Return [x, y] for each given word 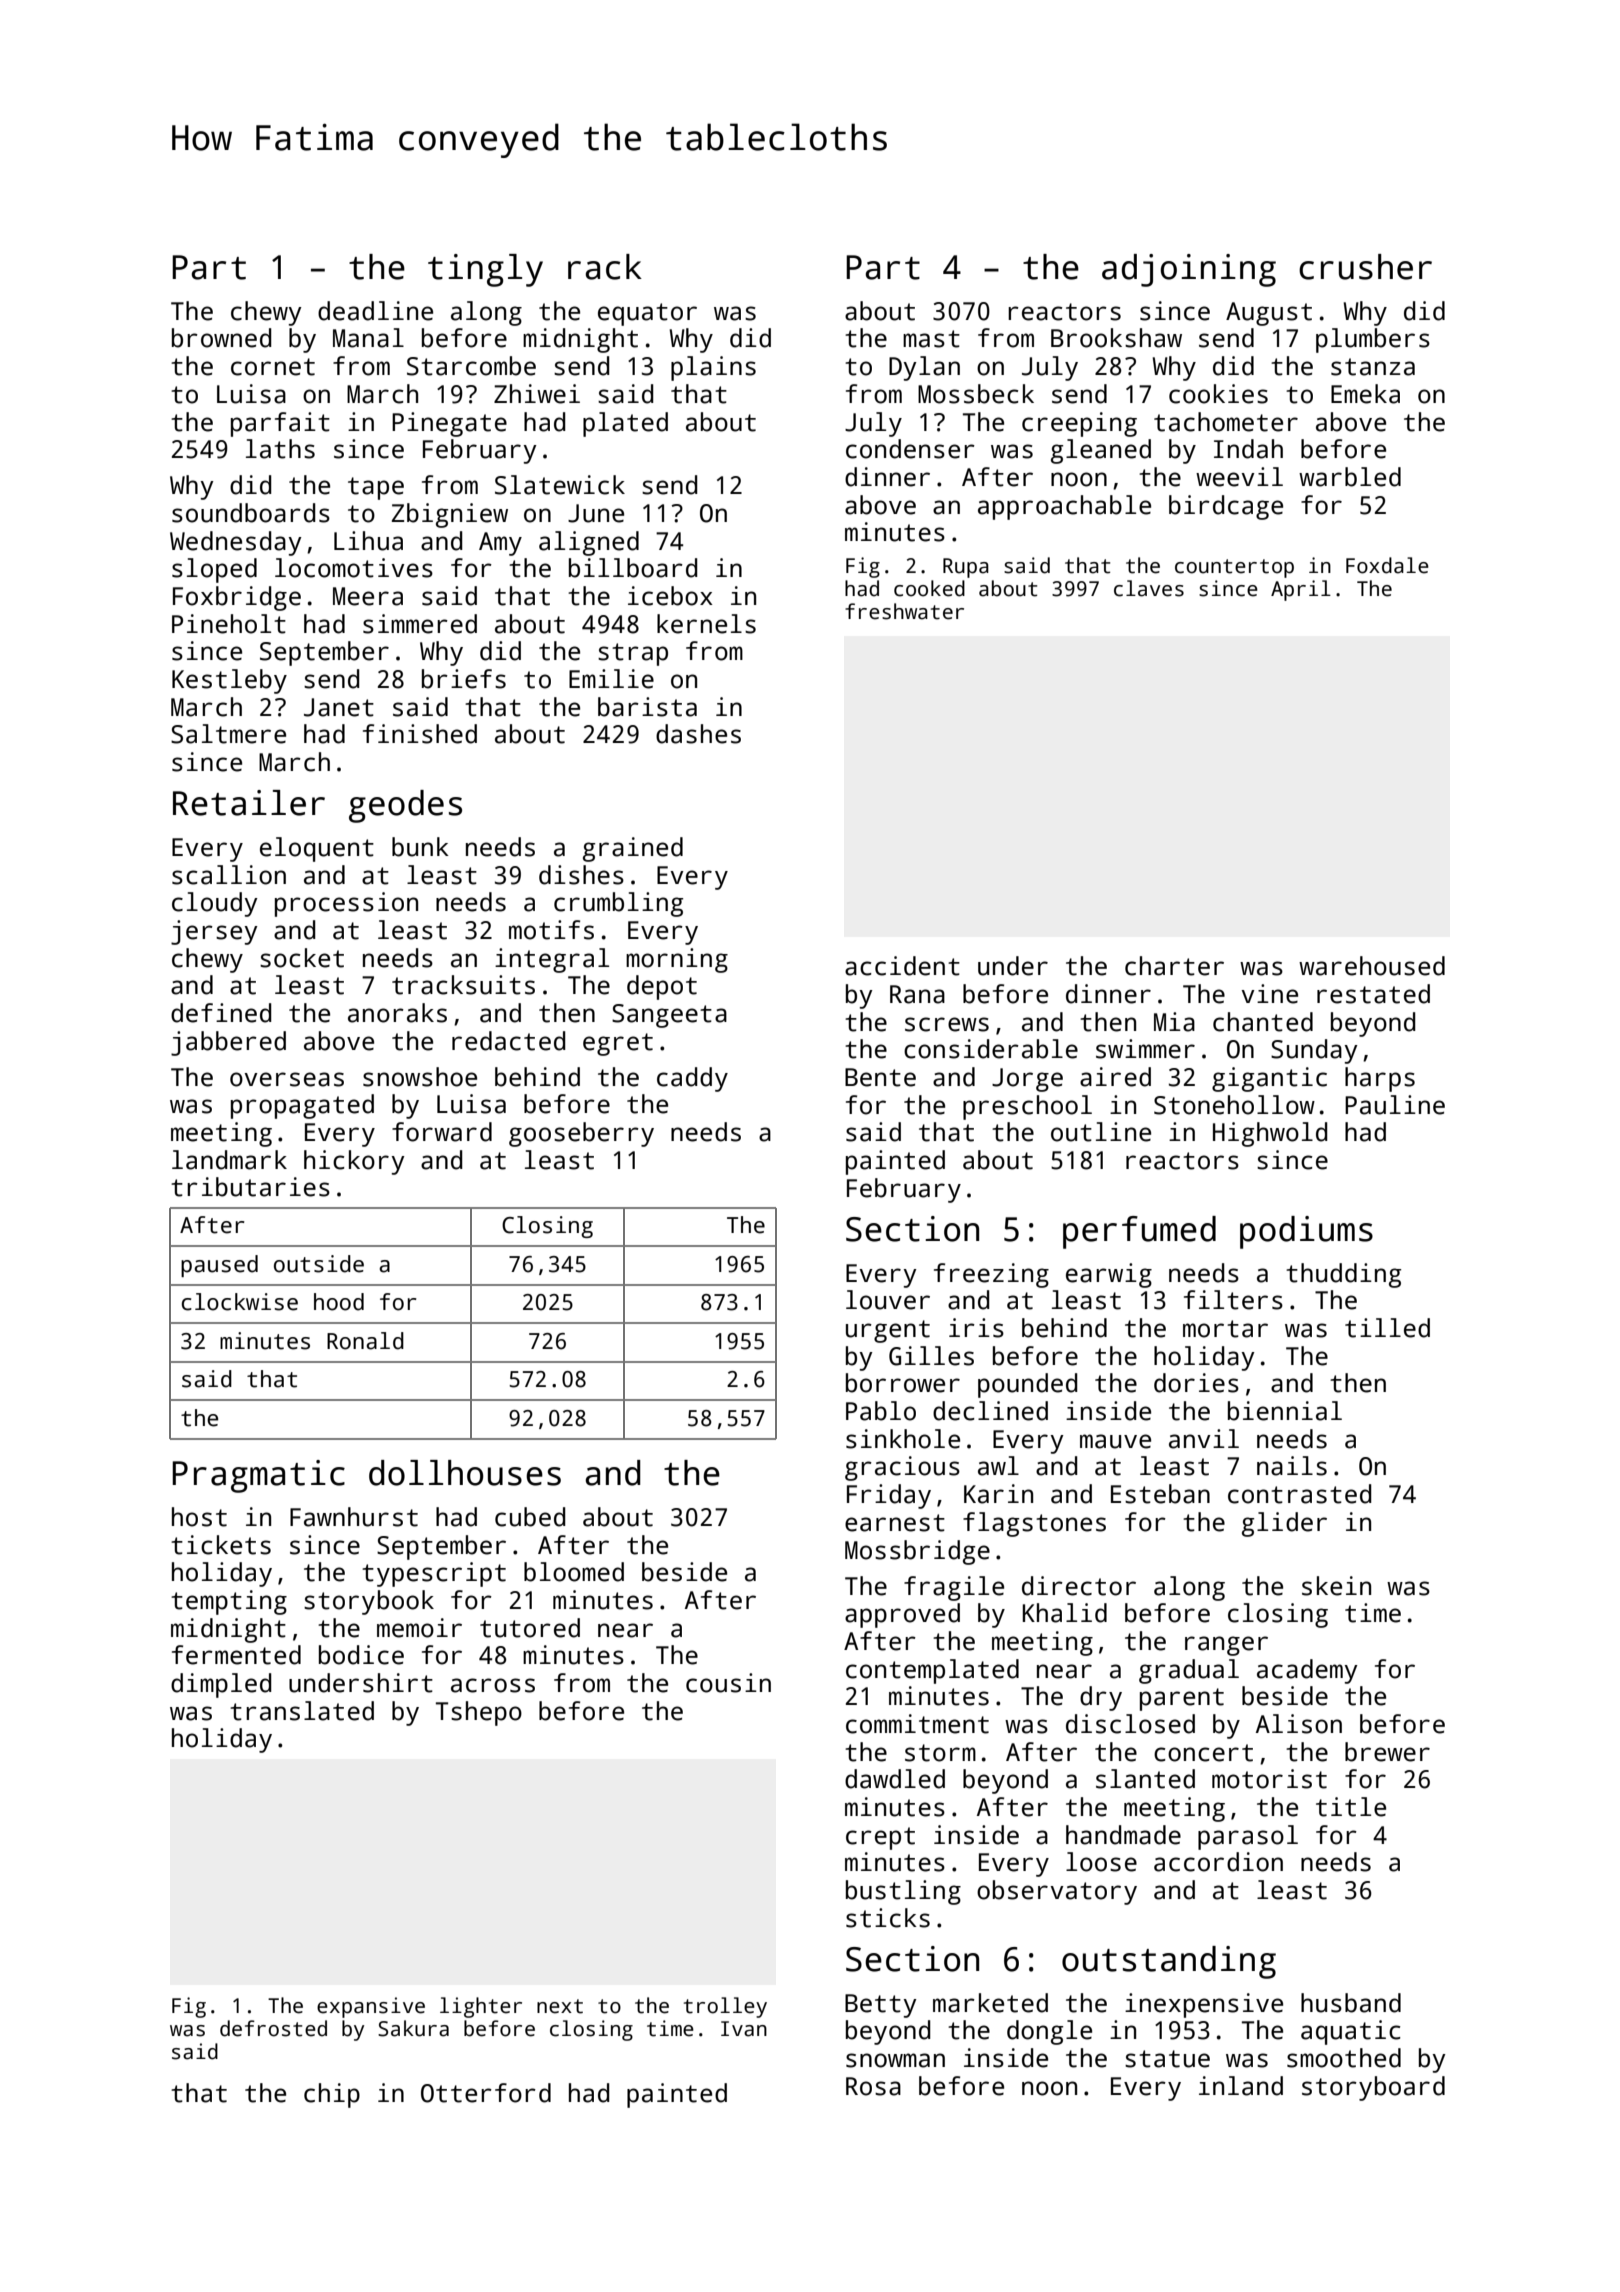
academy [1307, 1671]
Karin [998, 1494]
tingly [485, 270]
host [199, 1517]
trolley [725, 2007]
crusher [1365, 267]
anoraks [397, 1013]
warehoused [1372, 966]
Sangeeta [669, 1016]
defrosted [273, 2028]
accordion [1218, 1862]
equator [647, 314]
